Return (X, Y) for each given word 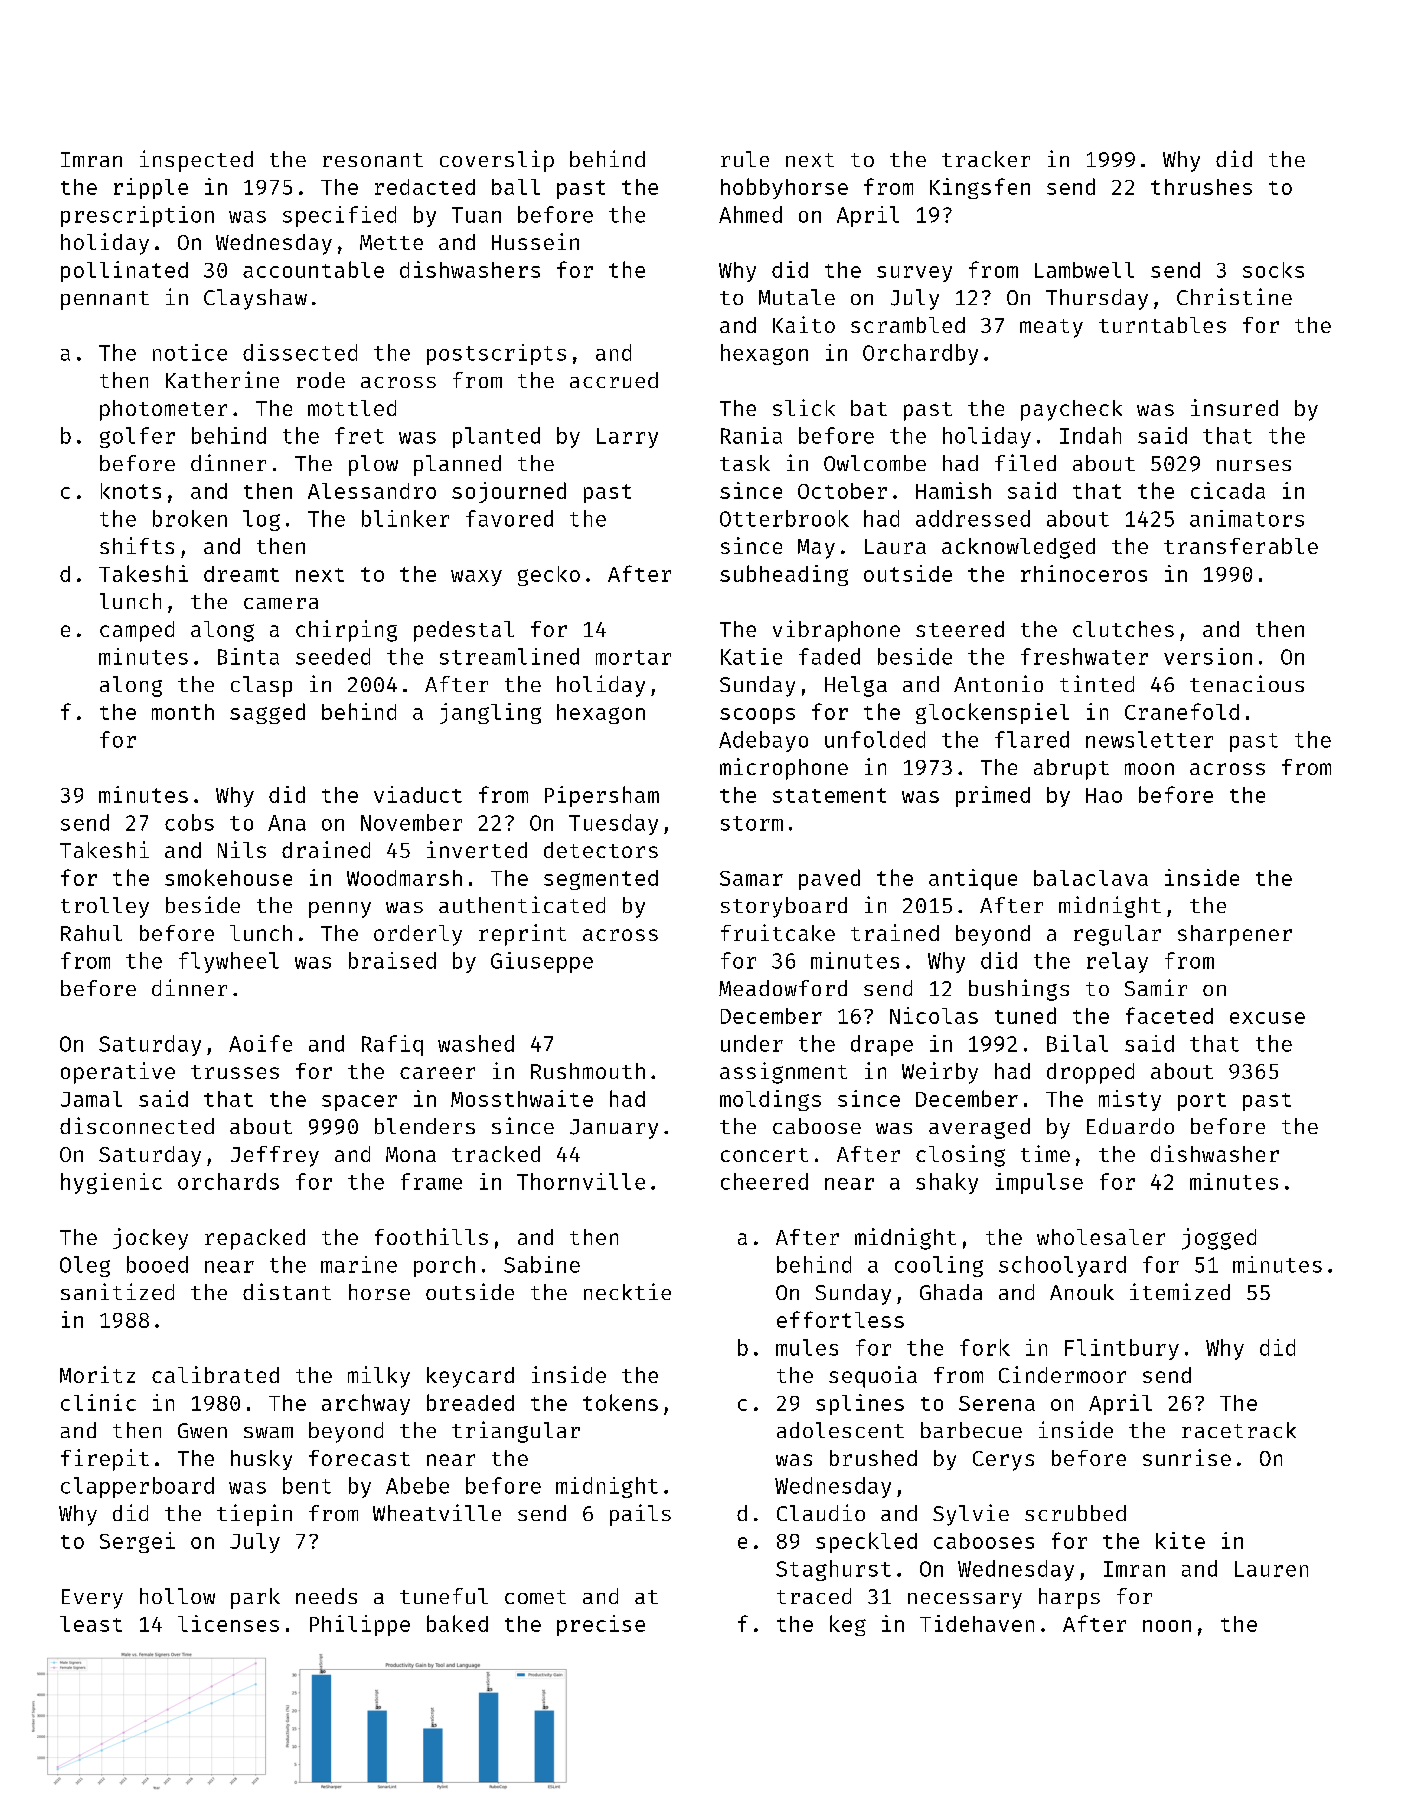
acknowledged (1018, 548)
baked (457, 1623)
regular (1117, 935)
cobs (189, 822)
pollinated (124, 271)
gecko (549, 576)
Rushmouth (588, 1071)
